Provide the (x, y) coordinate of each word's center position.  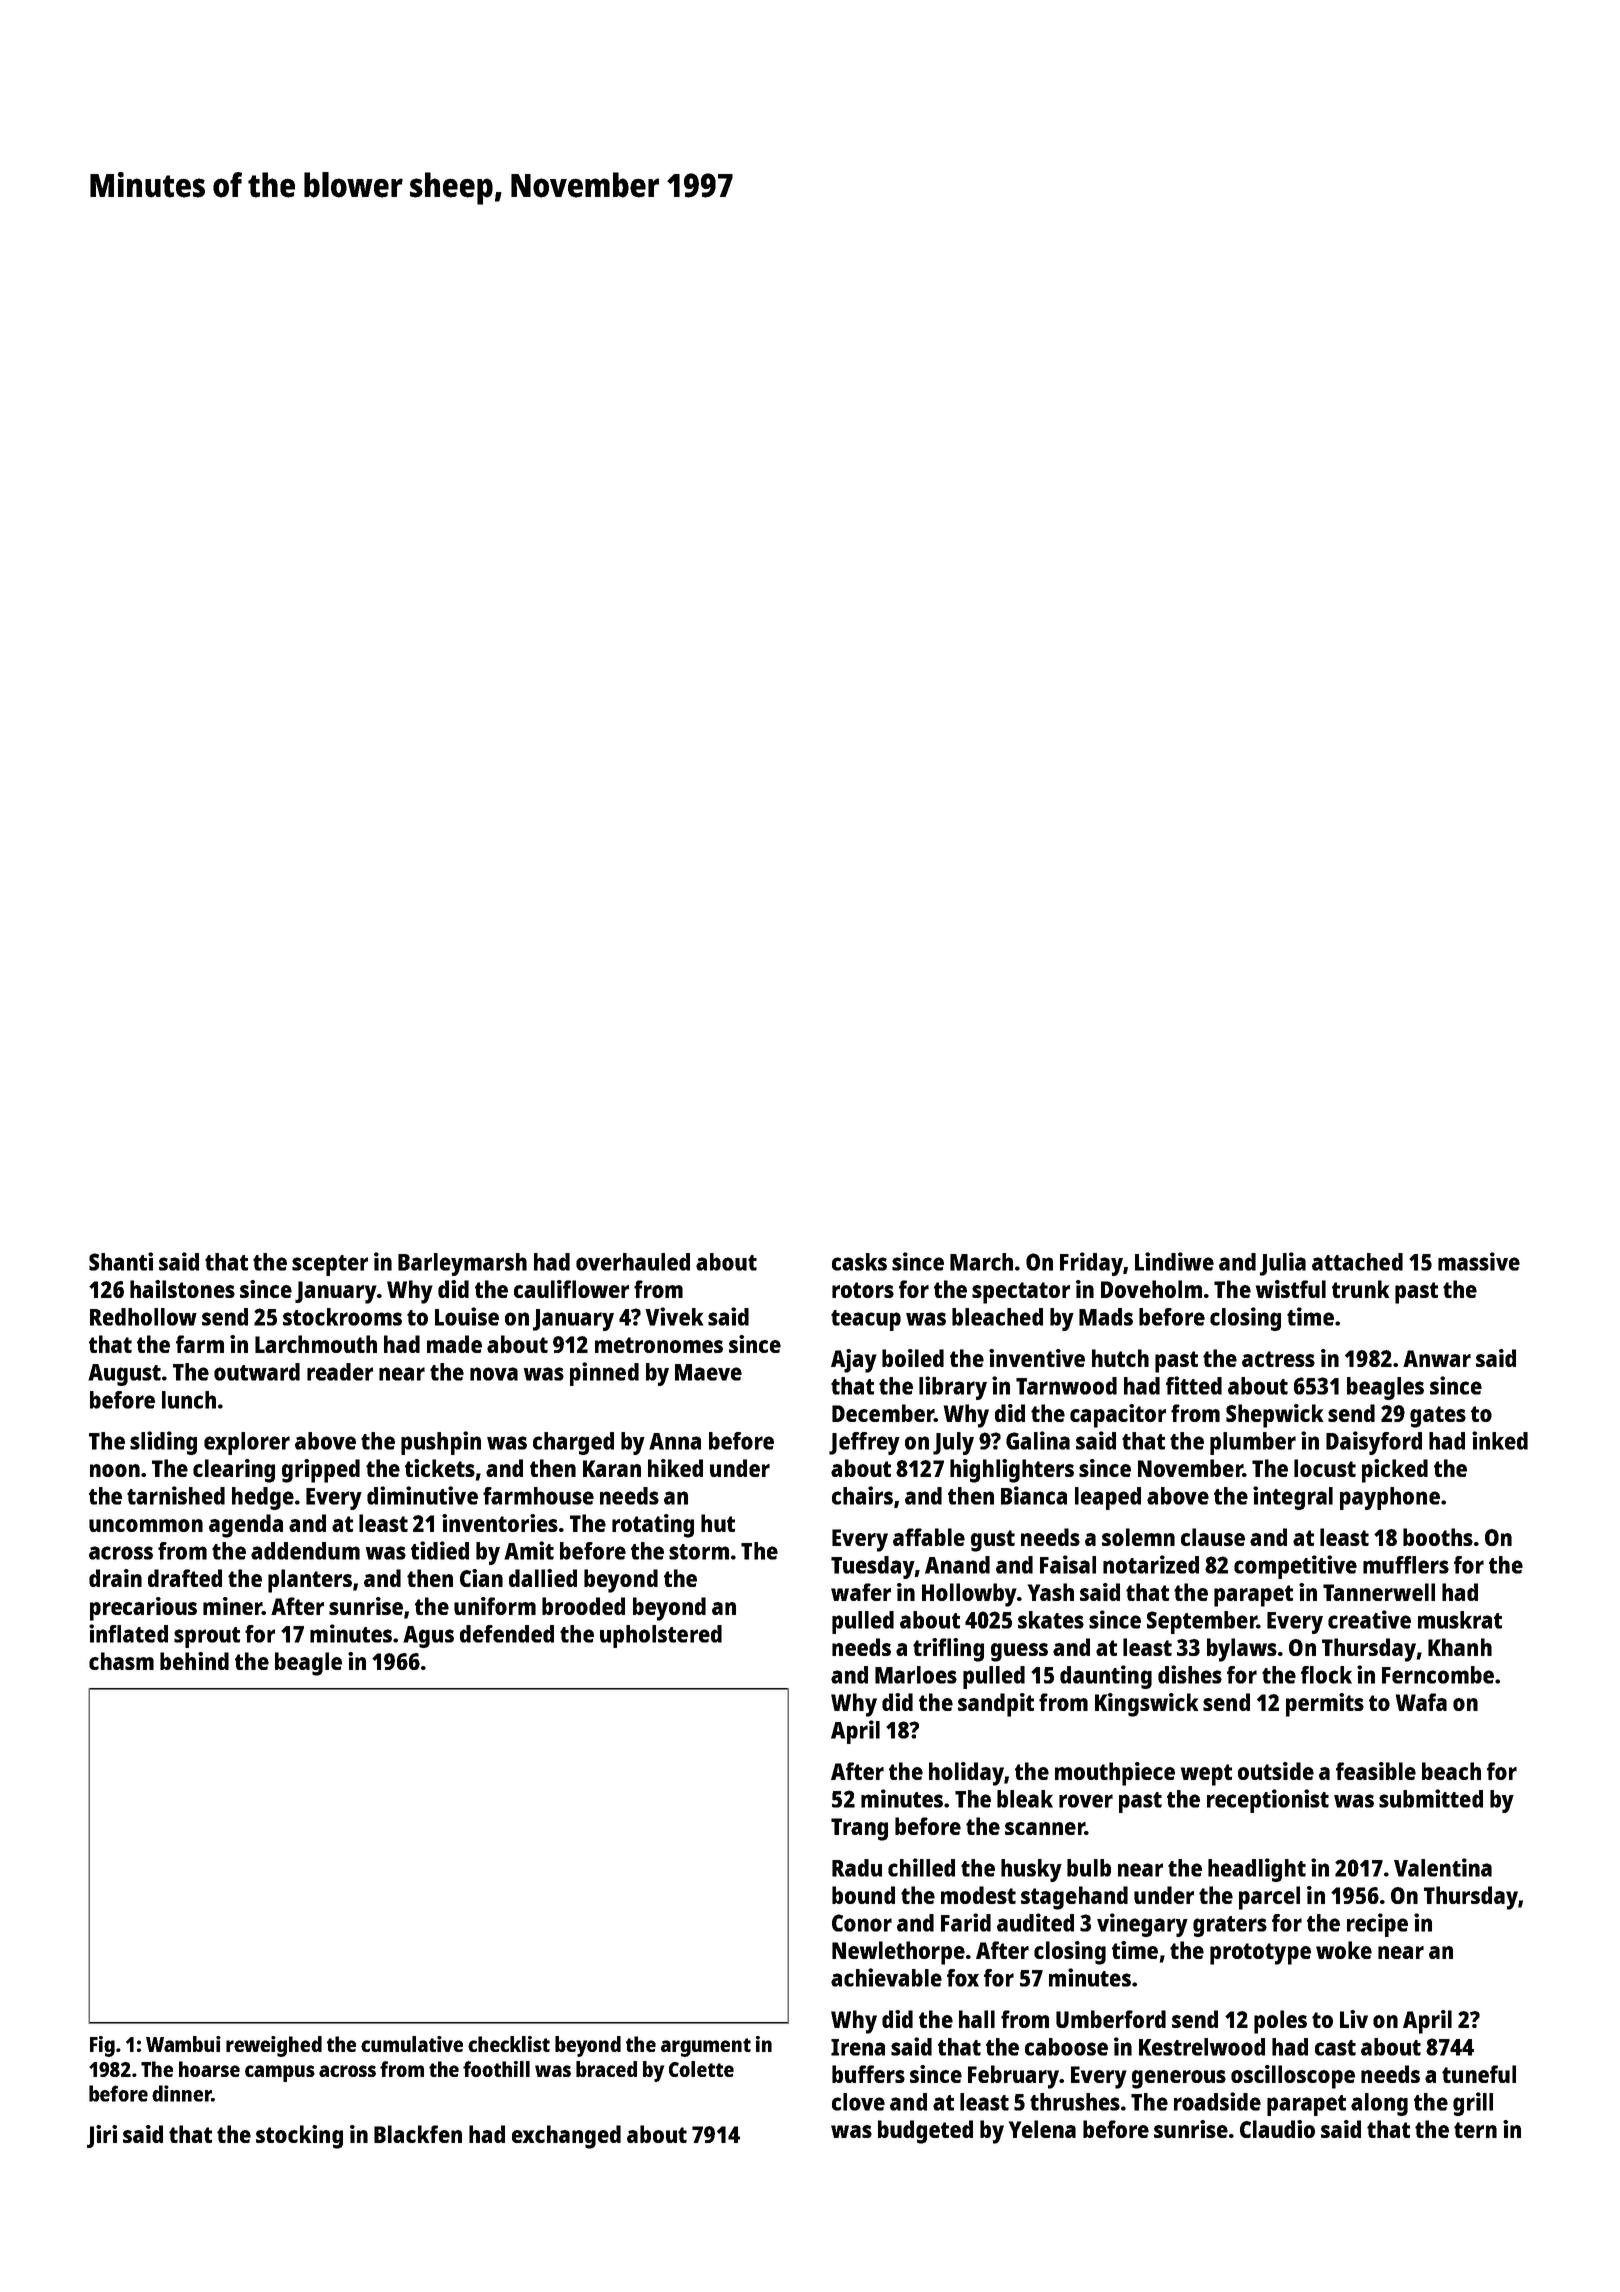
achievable (886, 1977)
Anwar (1437, 1358)
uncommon (146, 1525)
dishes (1190, 1674)
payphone (1390, 1498)
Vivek (674, 1316)
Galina (1038, 1440)
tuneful (1479, 2074)
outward (257, 1372)
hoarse (209, 2069)
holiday (966, 1774)
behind (194, 1661)
